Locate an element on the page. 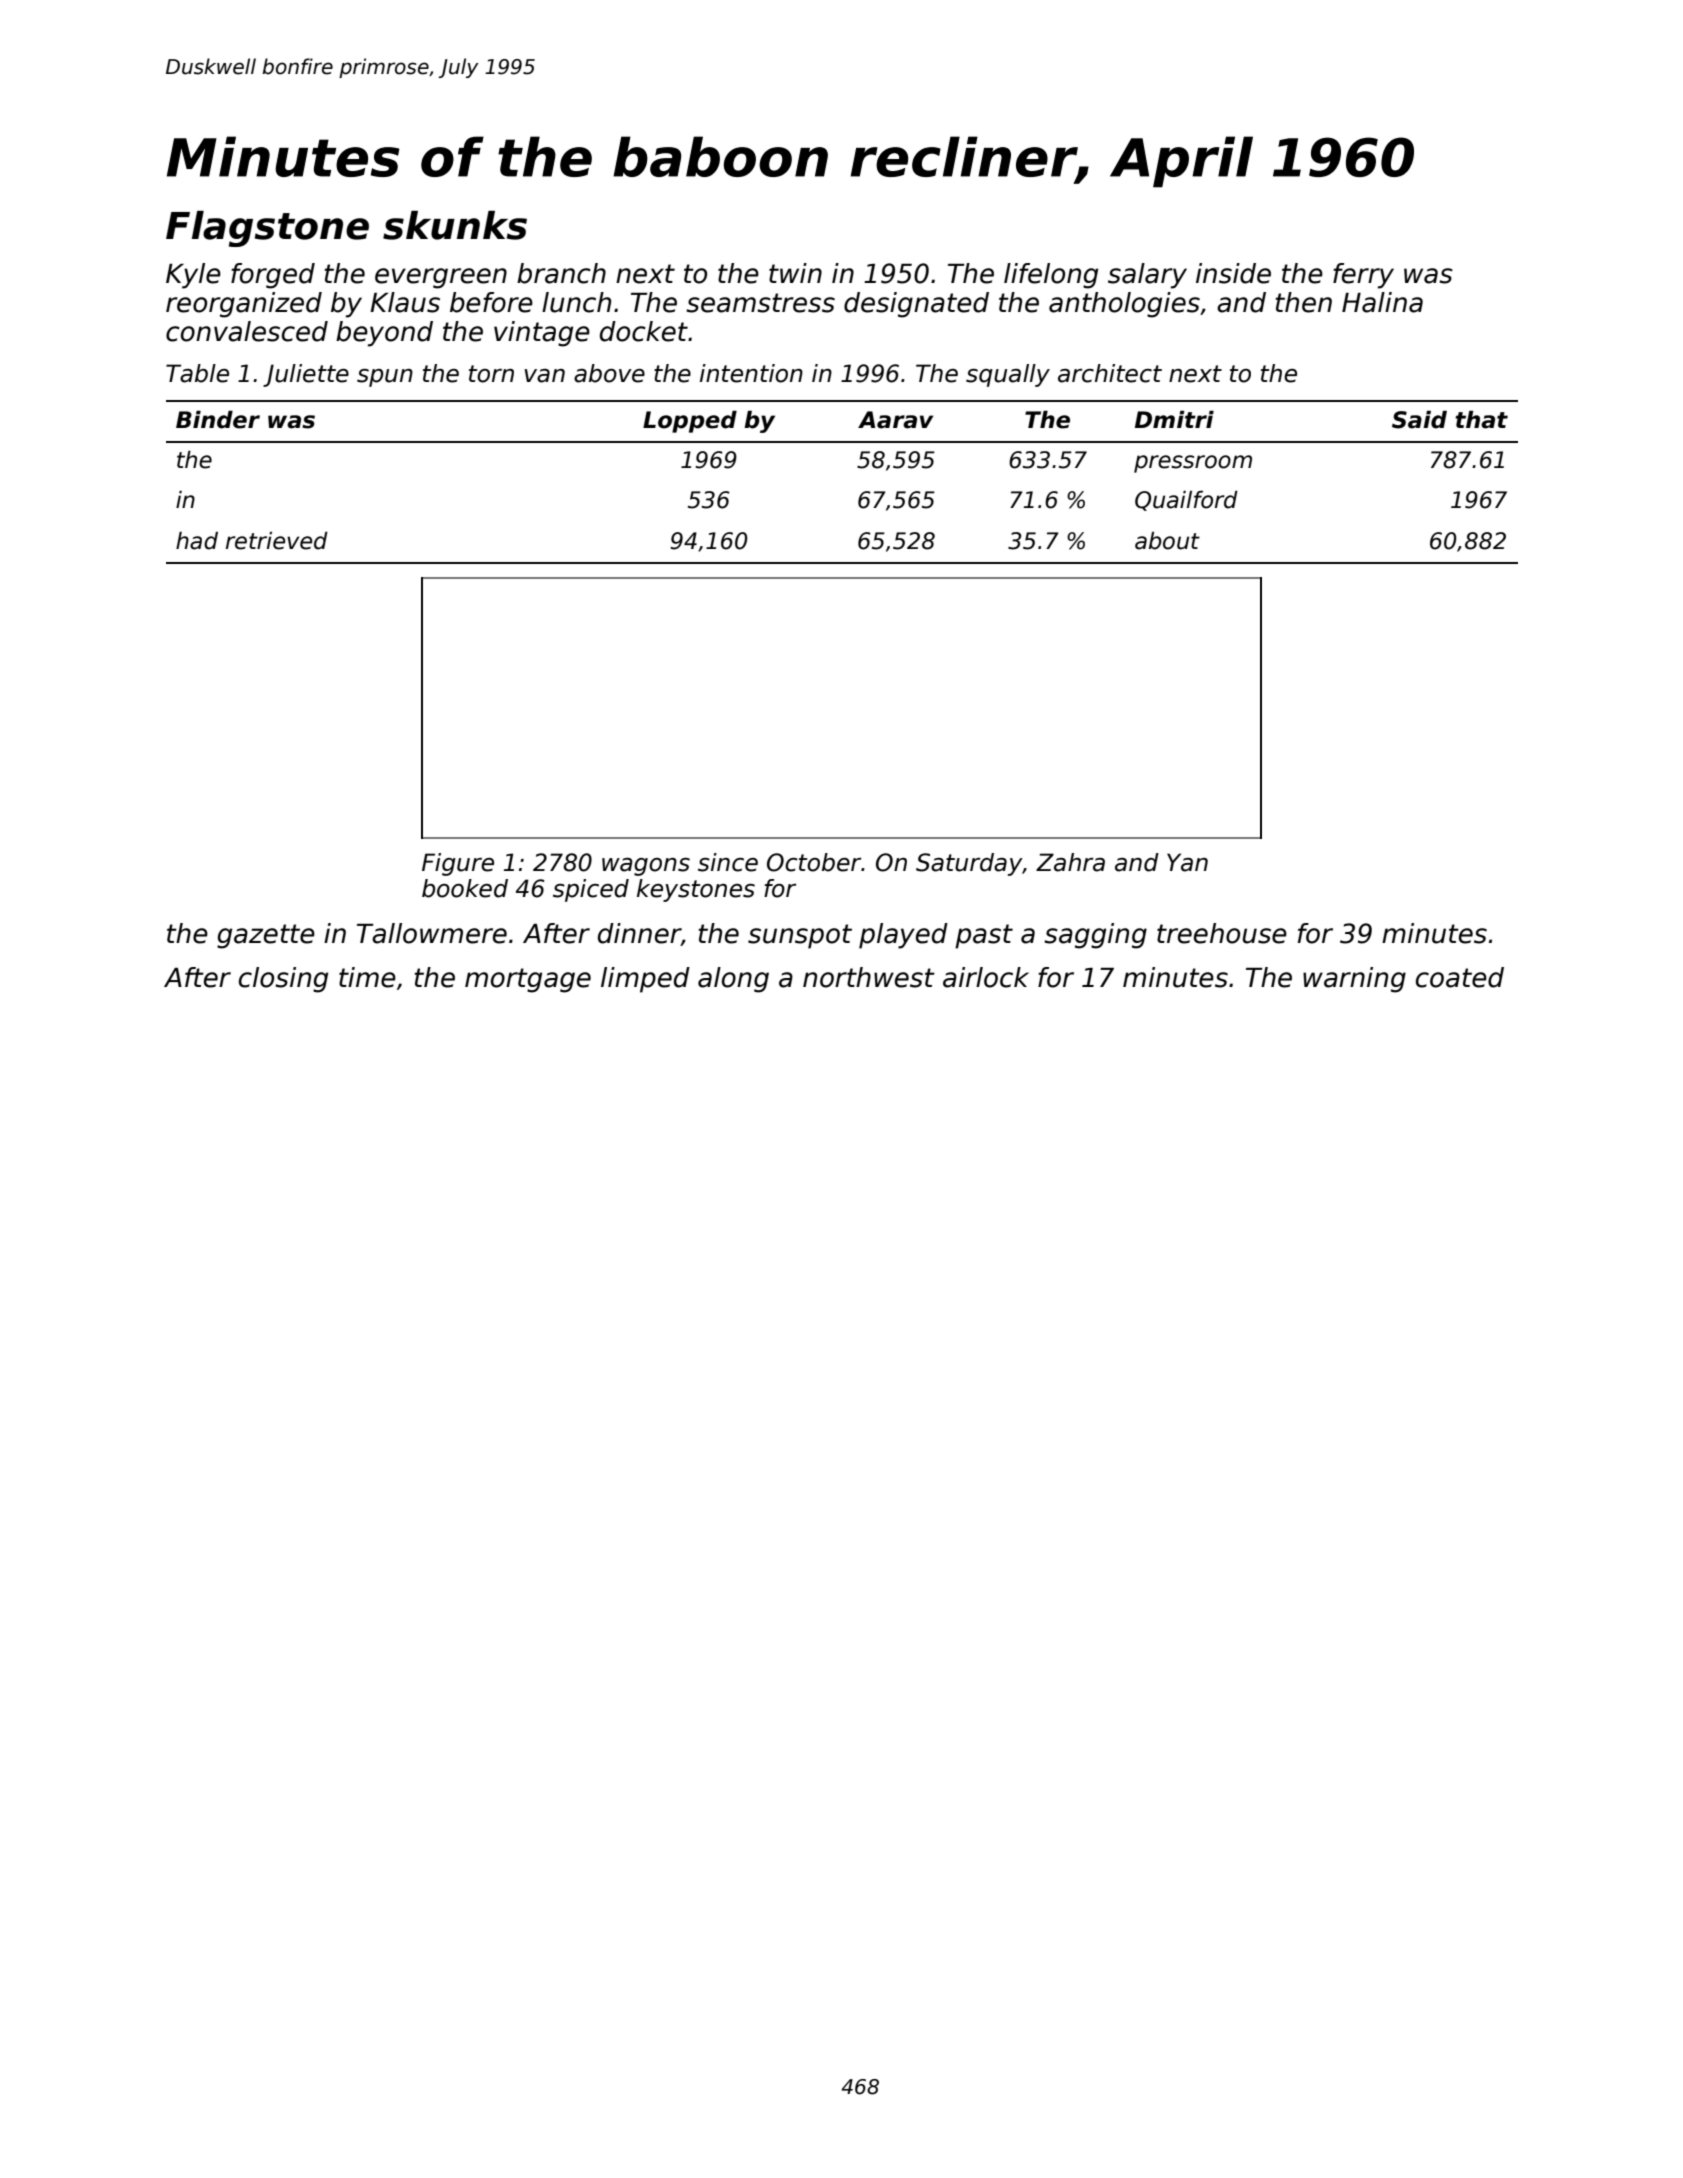 This document has height=2178, width=1683. airlock is located at coordinates (986, 977).
